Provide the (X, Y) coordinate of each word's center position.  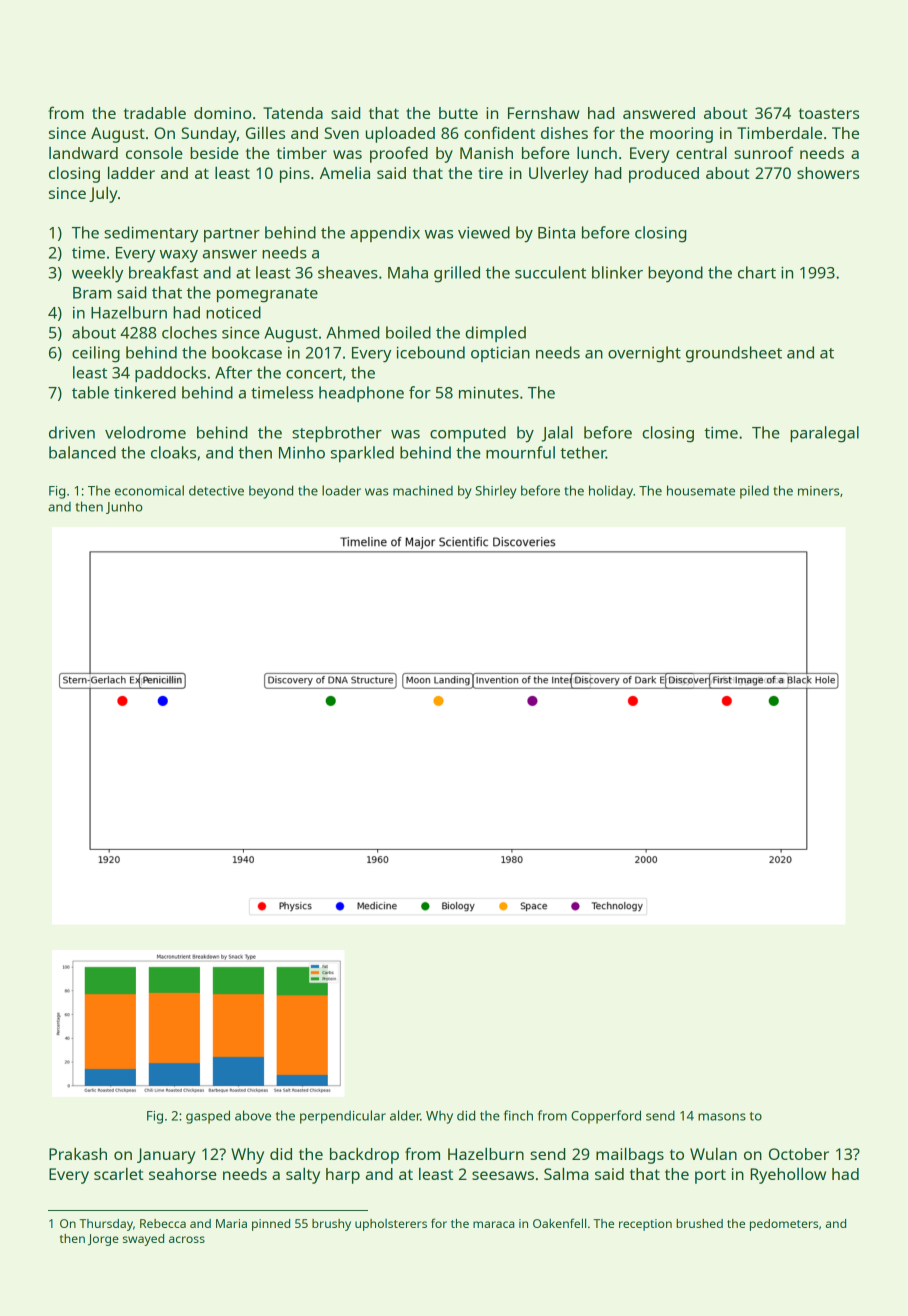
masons (722, 1117)
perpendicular (343, 1117)
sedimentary (151, 234)
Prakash (78, 1154)
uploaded (400, 135)
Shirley (496, 492)
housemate (701, 490)
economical (149, 490)
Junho (124, 507)
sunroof (764, 152)
